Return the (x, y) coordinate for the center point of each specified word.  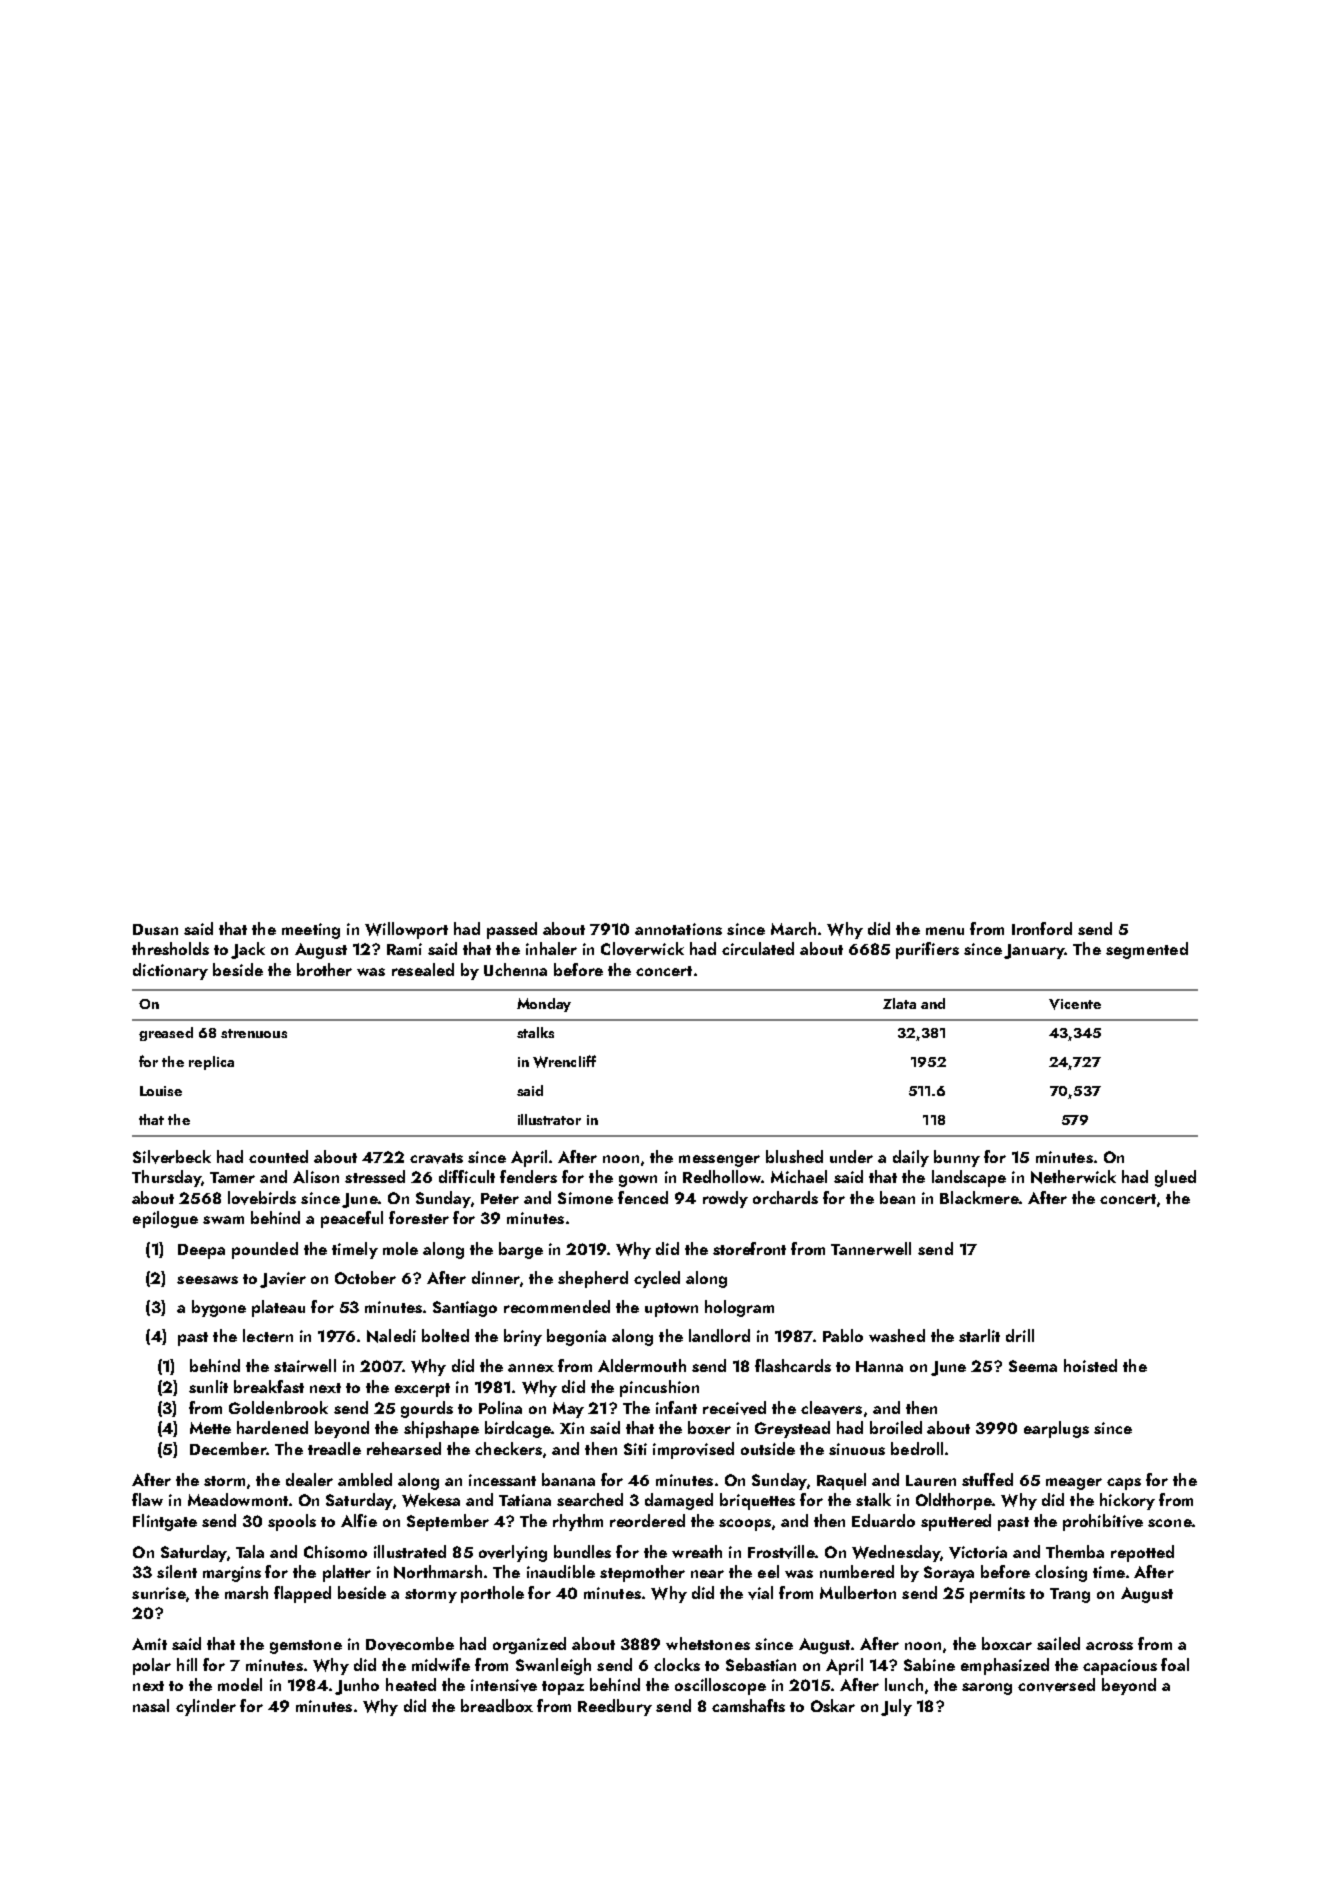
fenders (528, 1176)
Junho (357, 1686)
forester (419, 1217)
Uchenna (515, 969)
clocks (677, 1664)
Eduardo (883, 1520)
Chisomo (335, 1551)
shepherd (593, 1279)
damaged (679, 1501)
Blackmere (979, 1197)
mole (400, 1248)
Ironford (1042, 928)
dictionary (170, 971)
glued (1175, 1178)
